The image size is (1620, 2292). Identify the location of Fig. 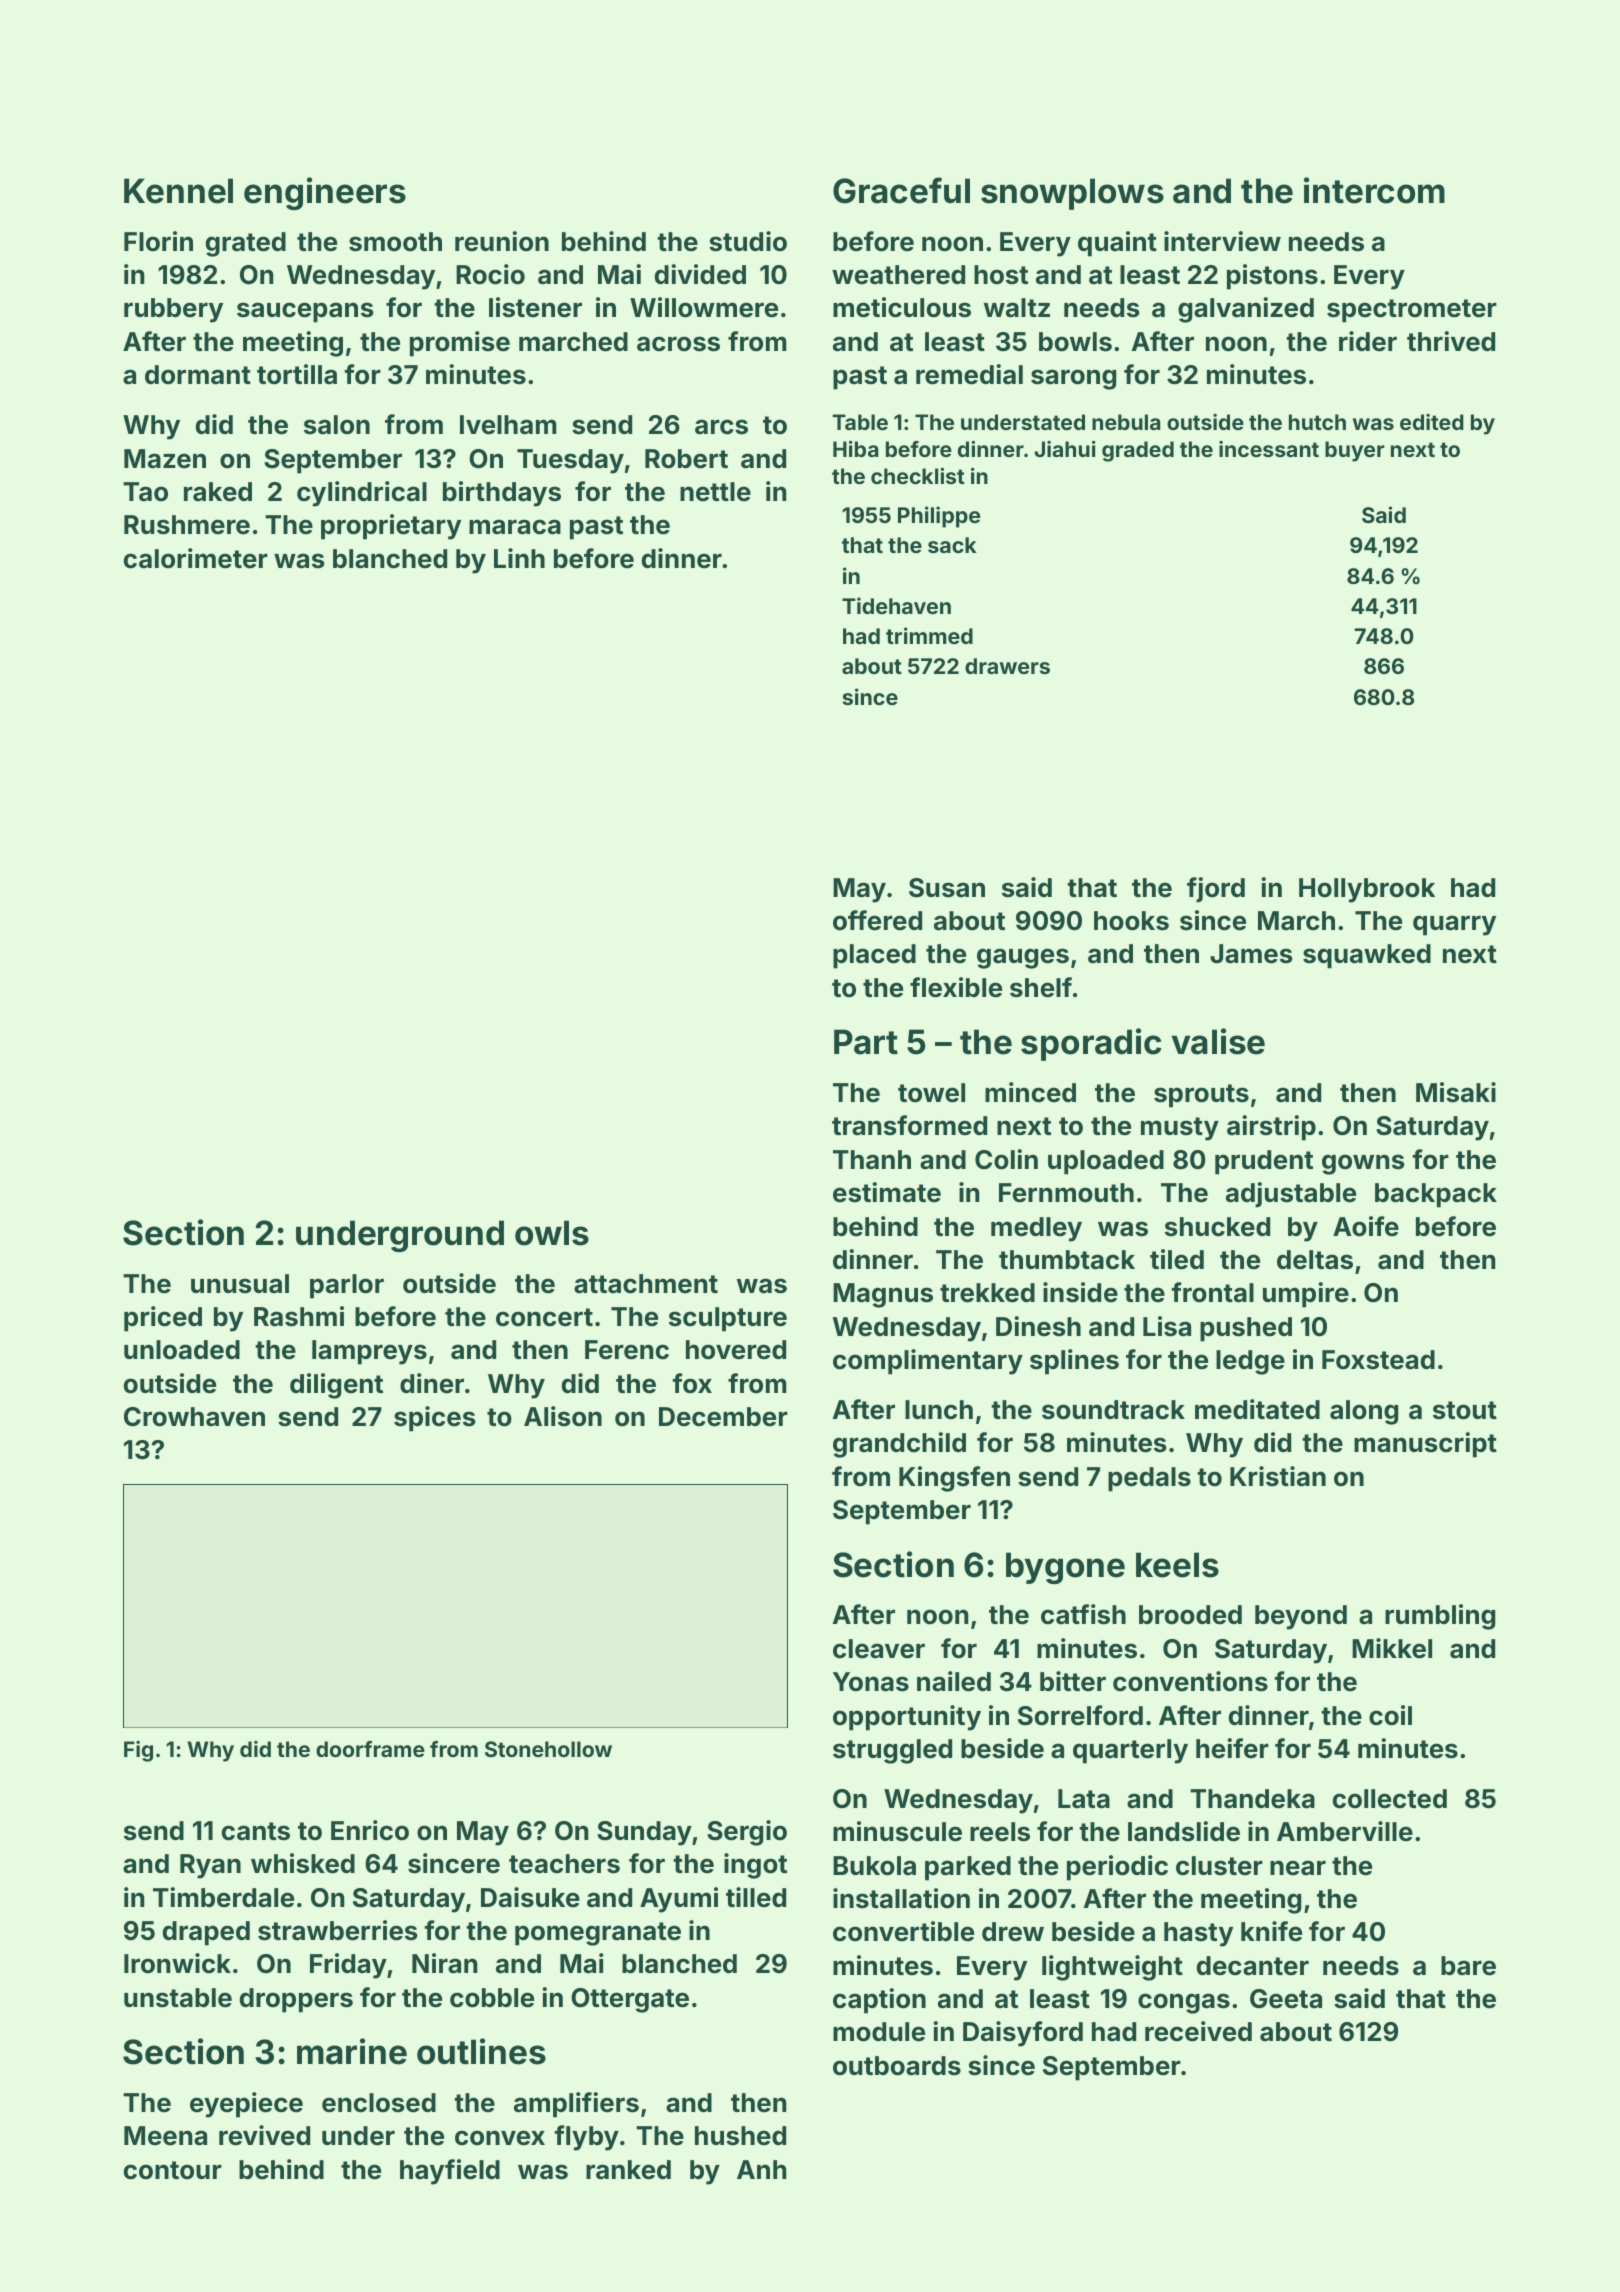
(138, 1751).
